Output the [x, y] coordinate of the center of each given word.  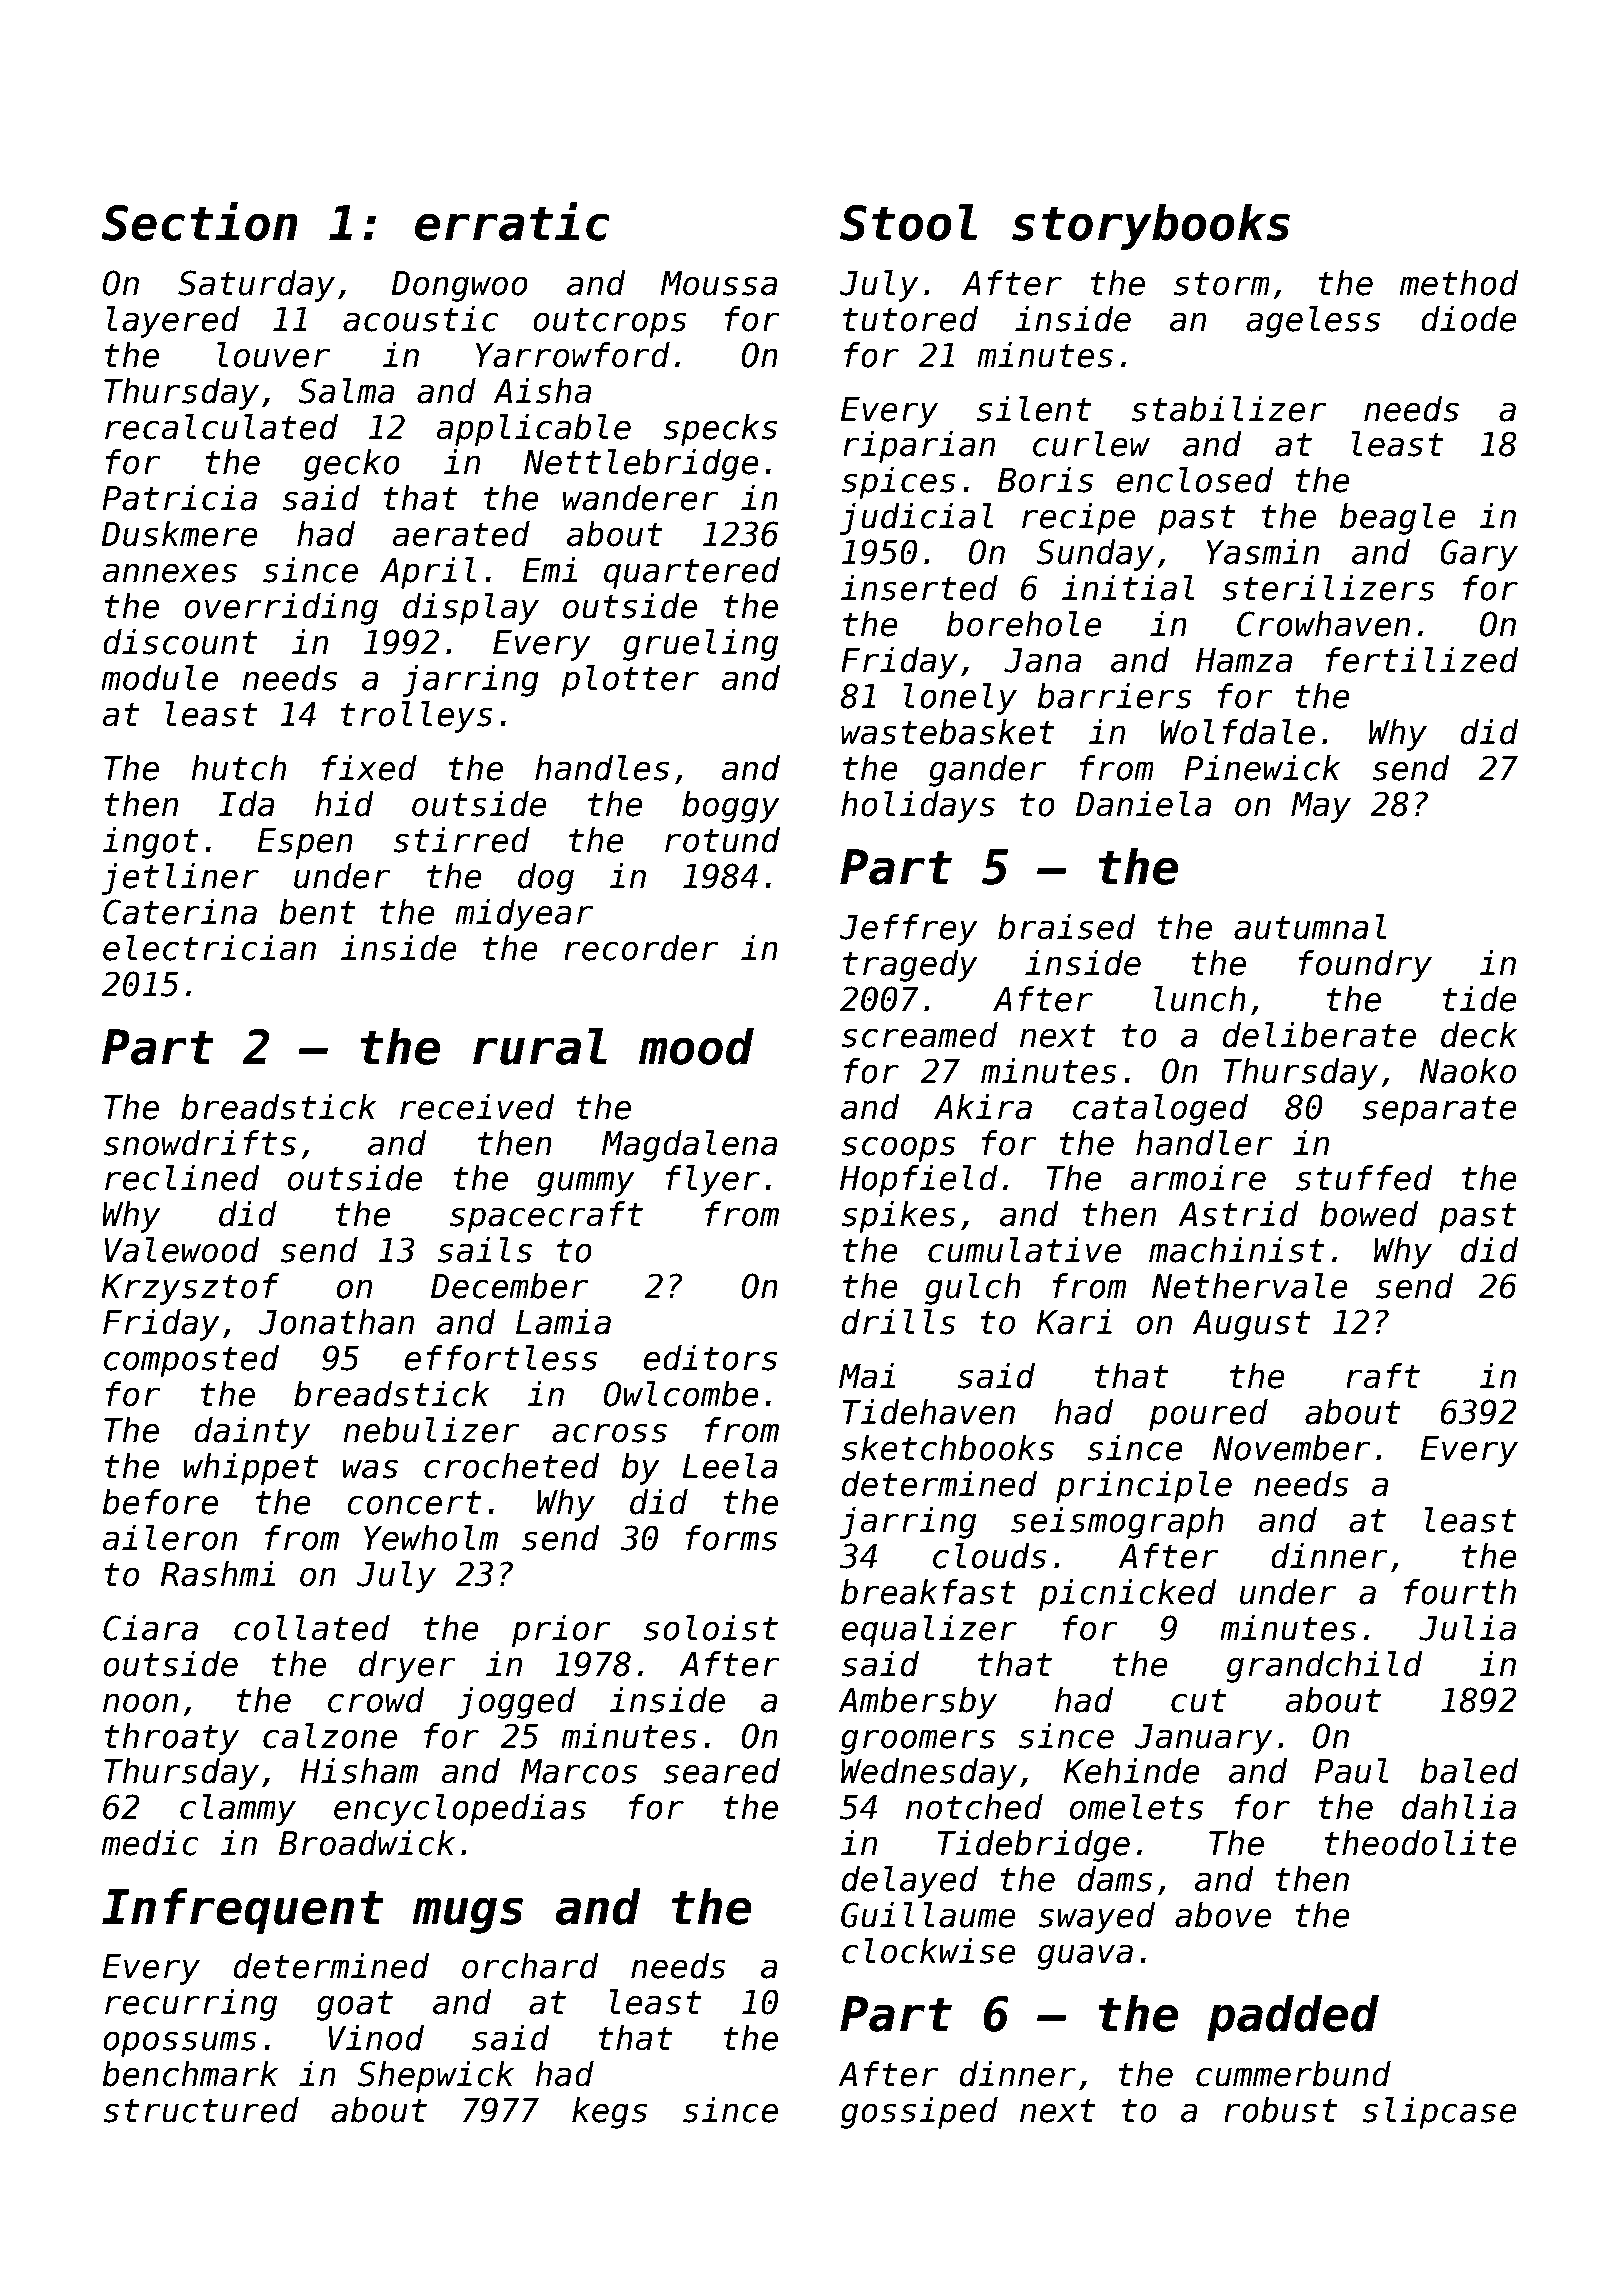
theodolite [1420, 1843]
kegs [609, 2113]
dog [546, 879]
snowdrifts [199, 1143]
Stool [908, 222]
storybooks [1151, 227]
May [1321, 807]
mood [696, 1046]
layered [173, 322]
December [509, 1286]
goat [355, 2006]
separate [1439, 1111]
